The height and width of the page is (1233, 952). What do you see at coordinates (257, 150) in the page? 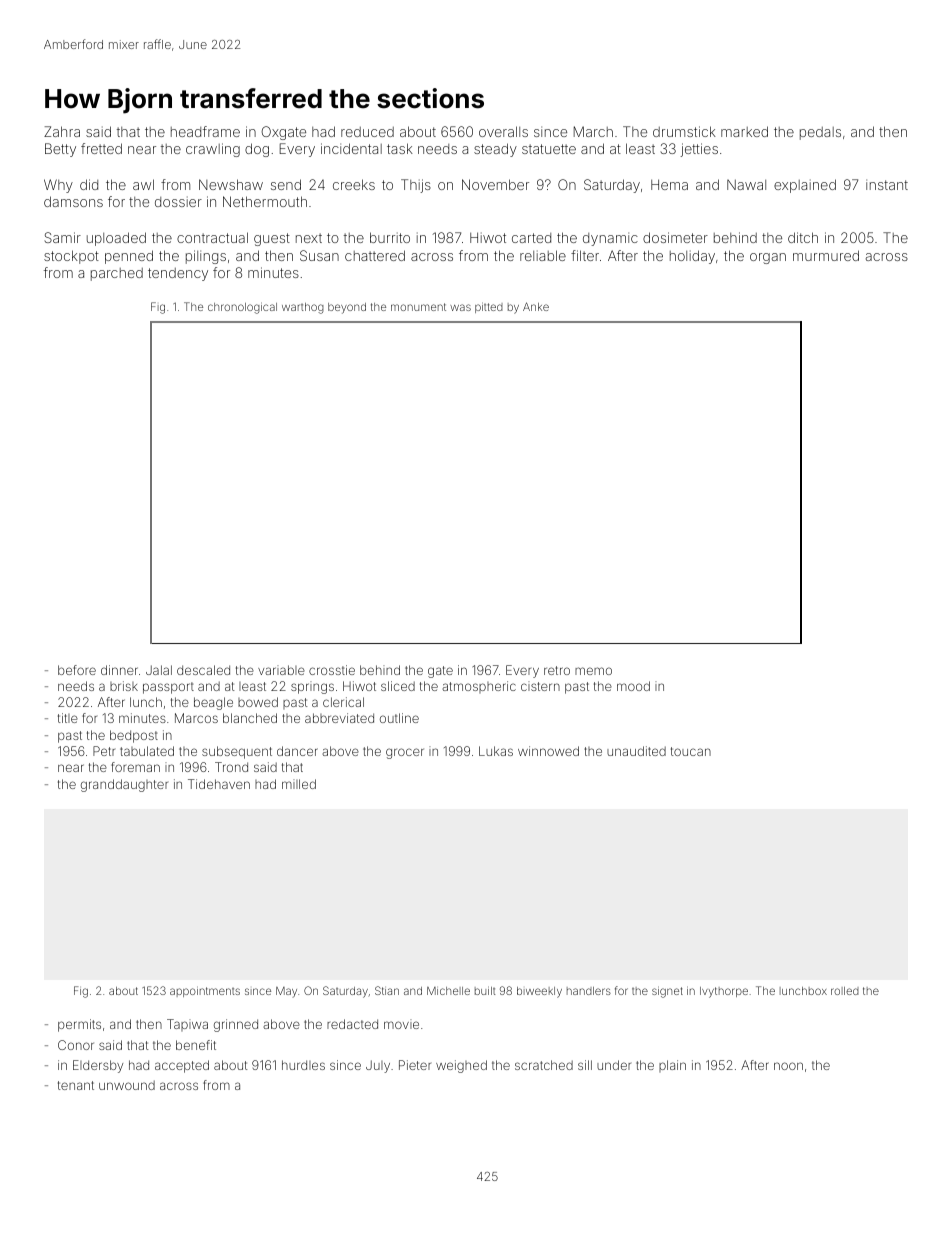
I see `dog` at bounding box center [257, 150].
